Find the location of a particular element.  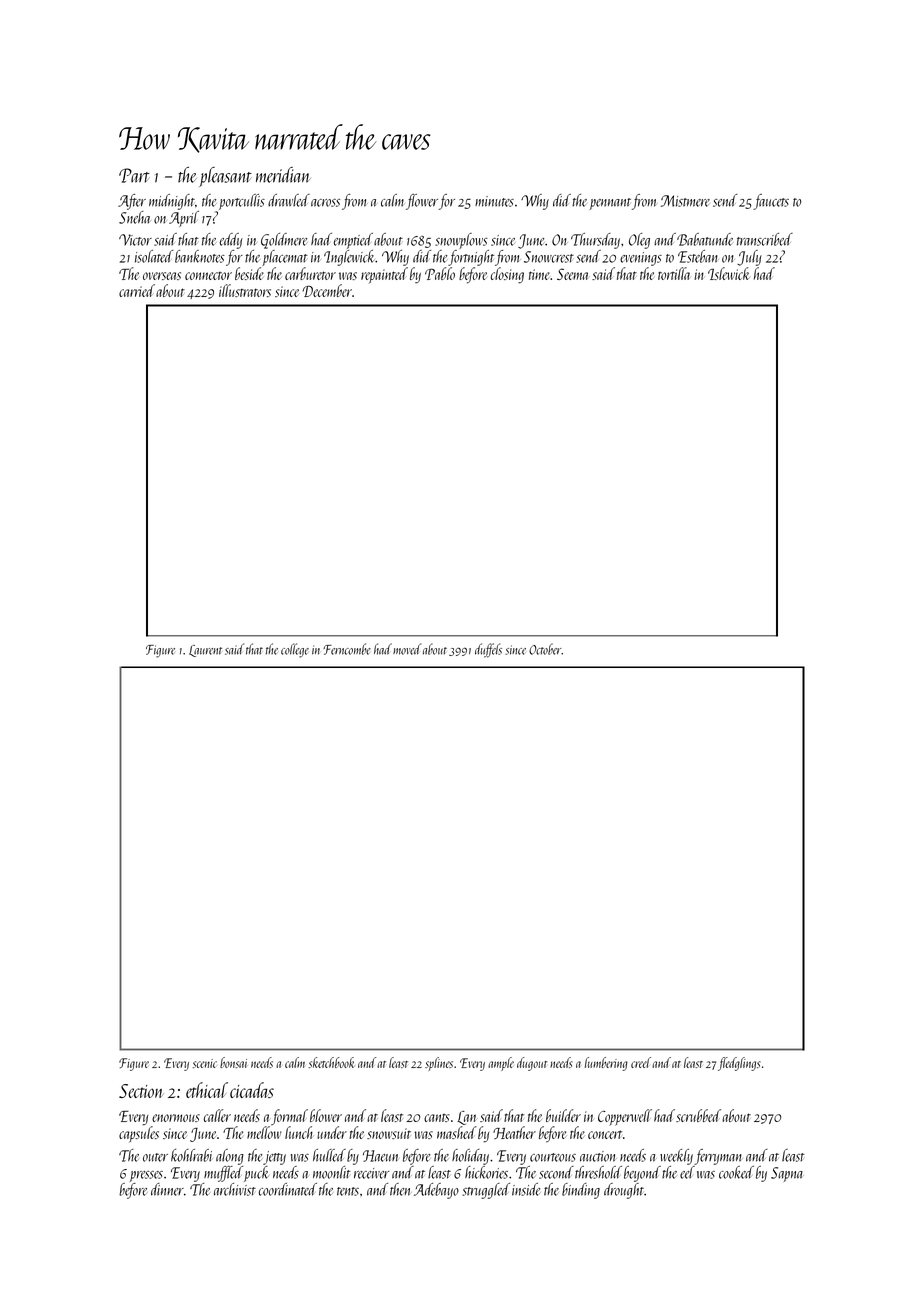

Islewick is located at coordinates (729, 273).
